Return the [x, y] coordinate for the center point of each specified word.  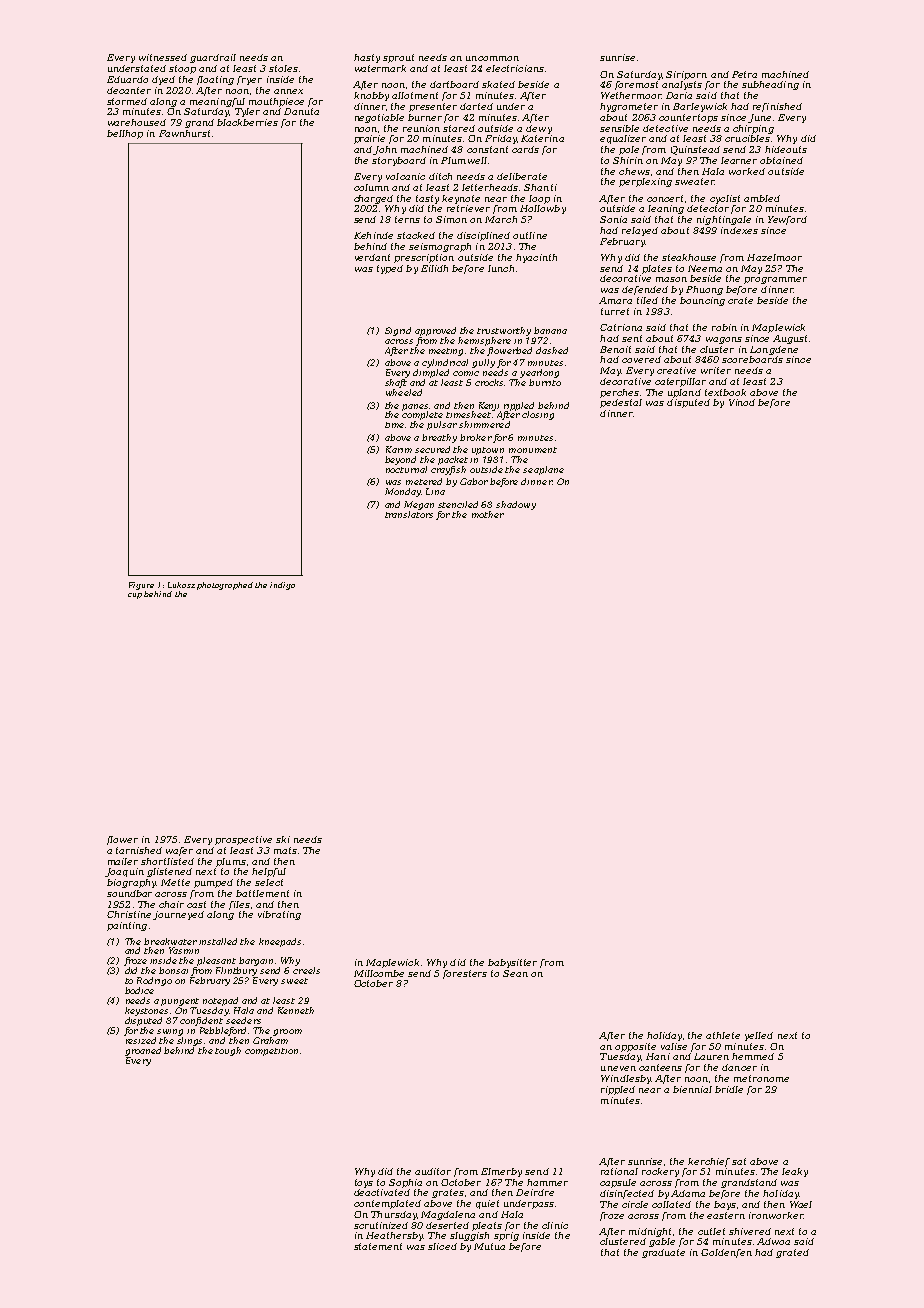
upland [684, 393]
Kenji [489, 406]
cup [135, 596]
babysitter [512, 963]
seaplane [543, 470]
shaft [396, 383]
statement [378, 1246]
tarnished [139, 850]
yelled [759, 1036]
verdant [372, 257]
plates [657, 269]
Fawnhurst [184, 133]
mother [488, 514]
